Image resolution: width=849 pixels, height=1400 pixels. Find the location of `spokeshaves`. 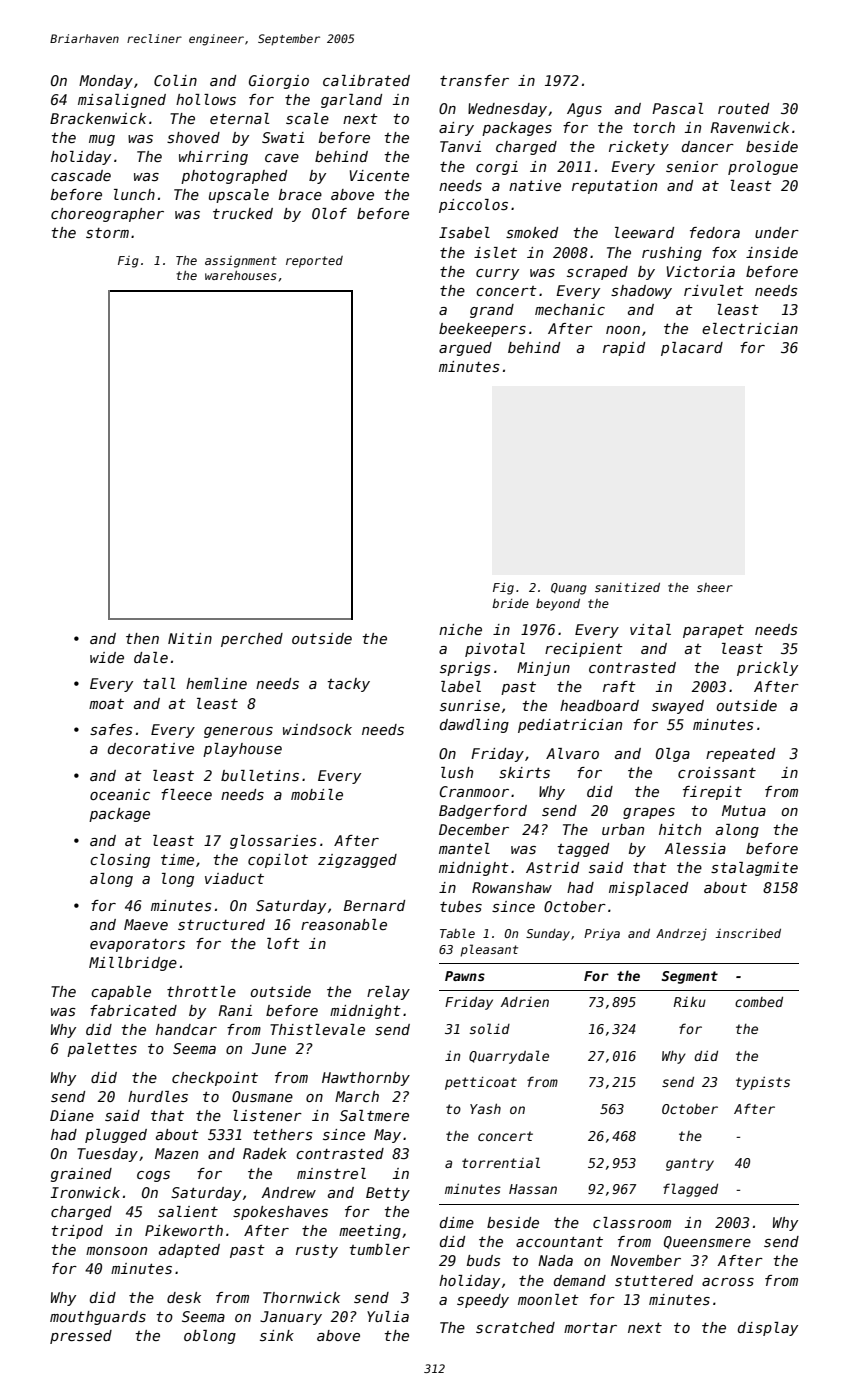

spokeshaves is located at coordinates (280, 1213).
